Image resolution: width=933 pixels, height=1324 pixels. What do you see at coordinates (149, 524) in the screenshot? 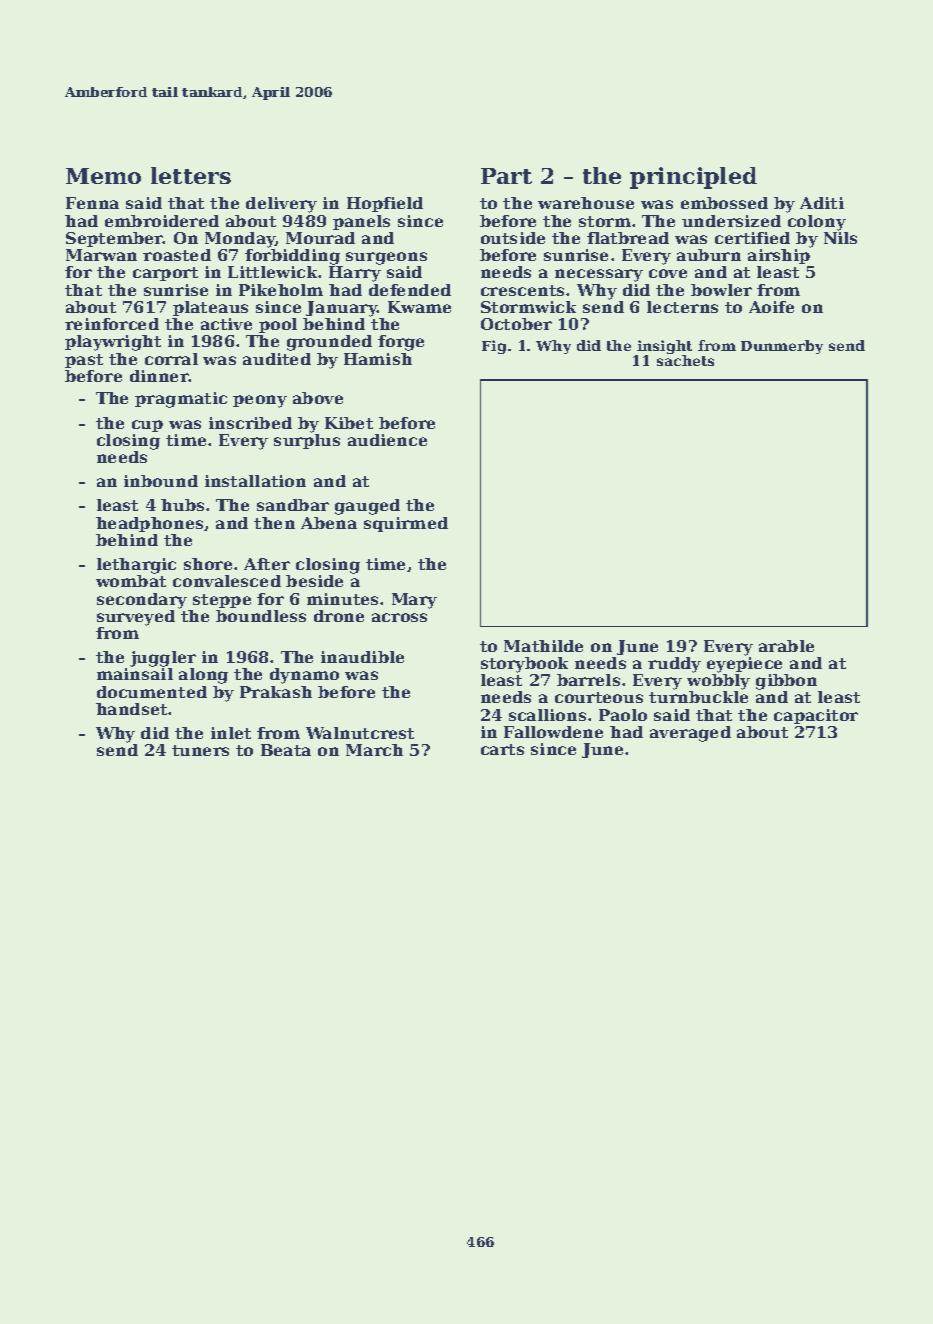
I see `headphones` at bounding box center [149, 524].
